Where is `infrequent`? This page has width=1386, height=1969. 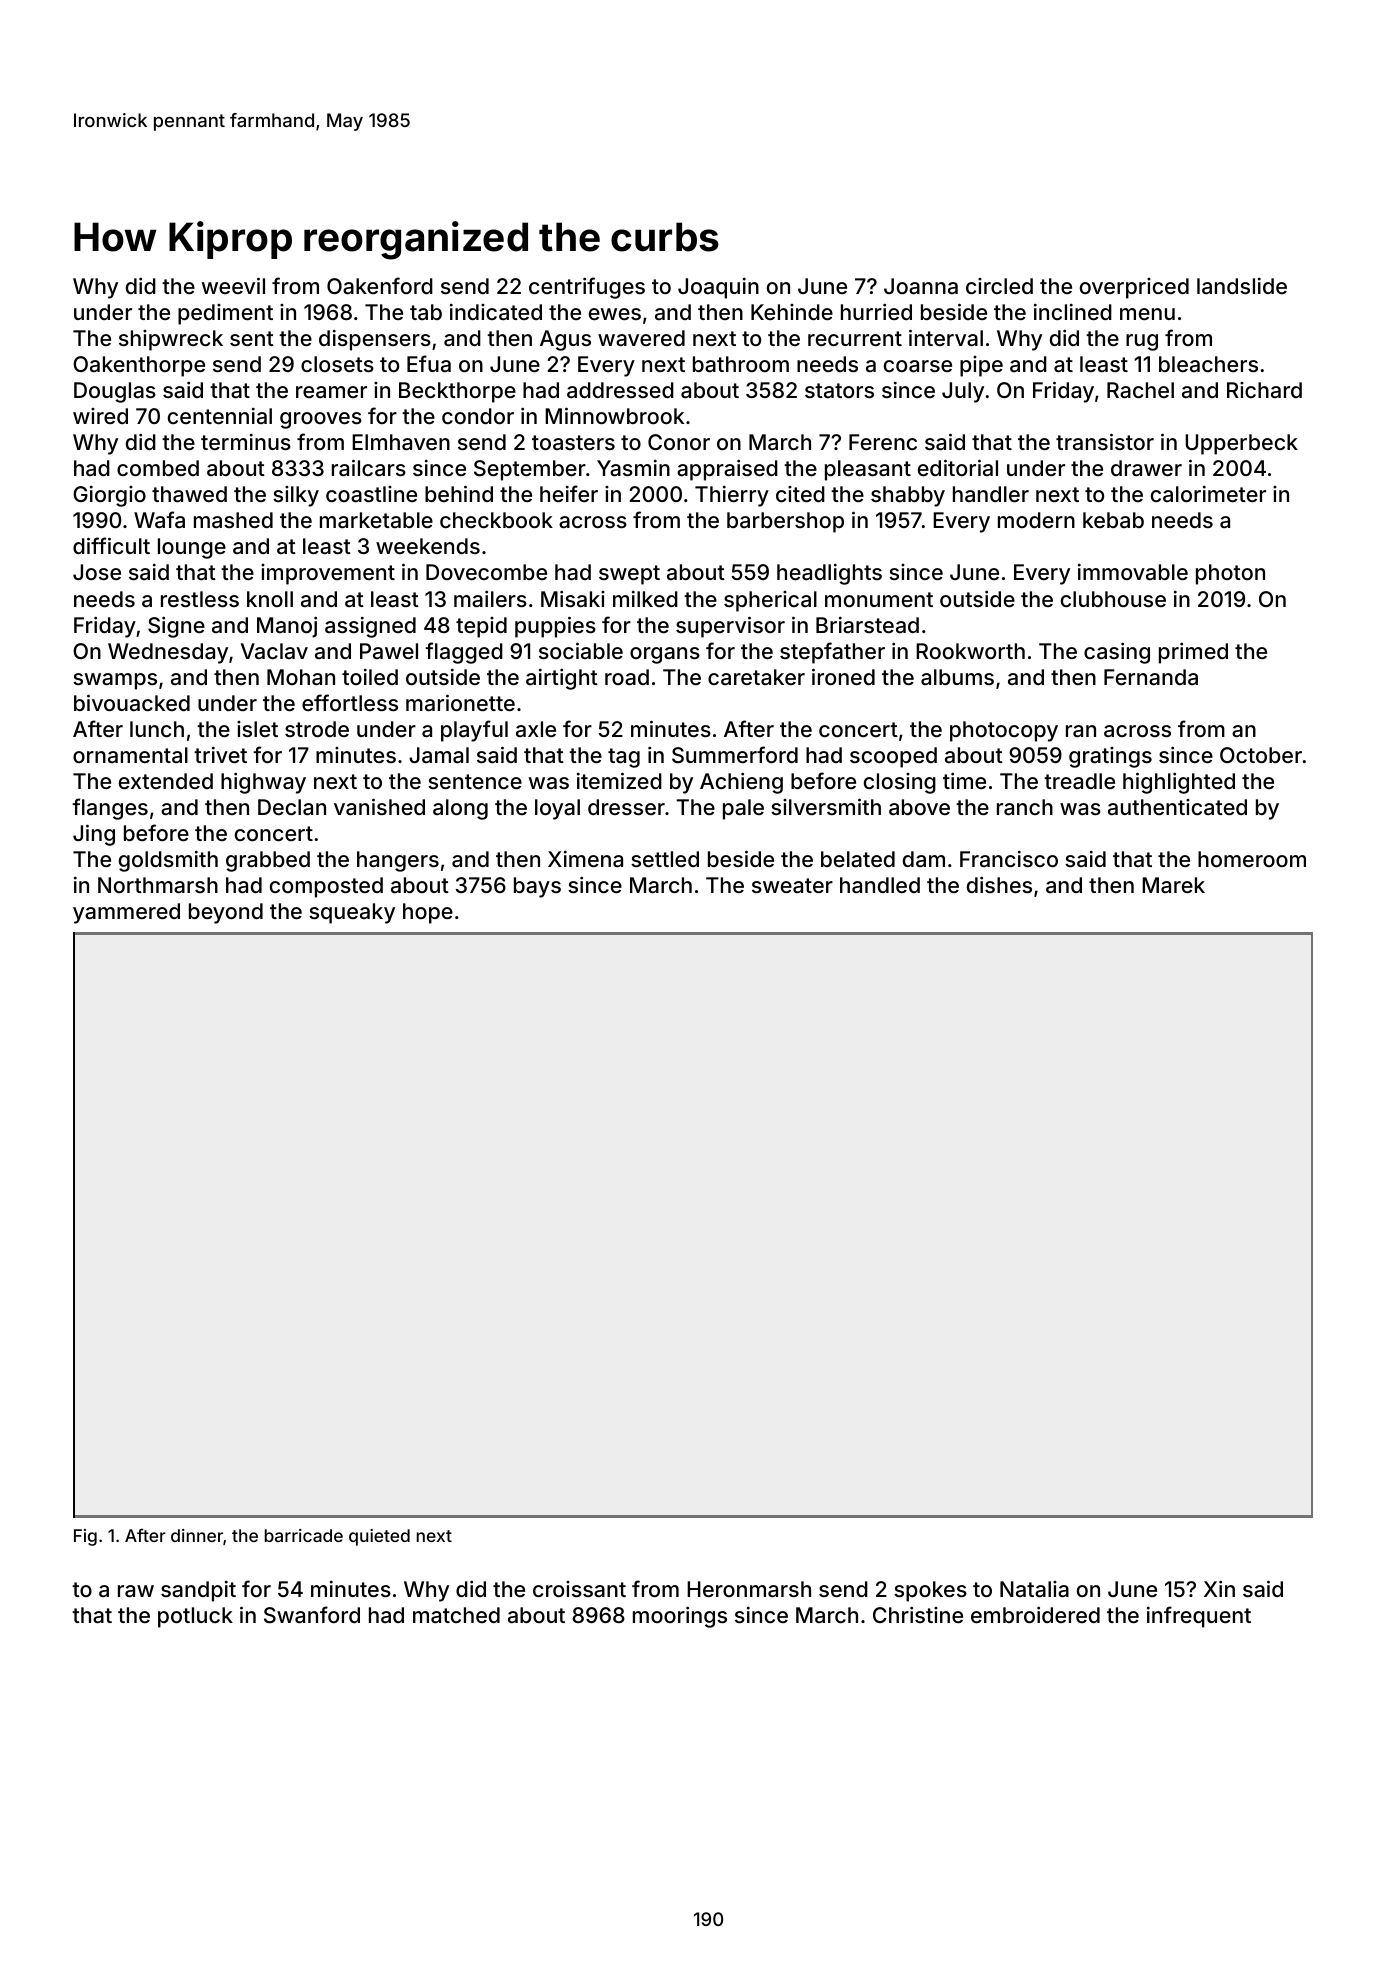
infrequent is located at coordinates (1199, 1617).
